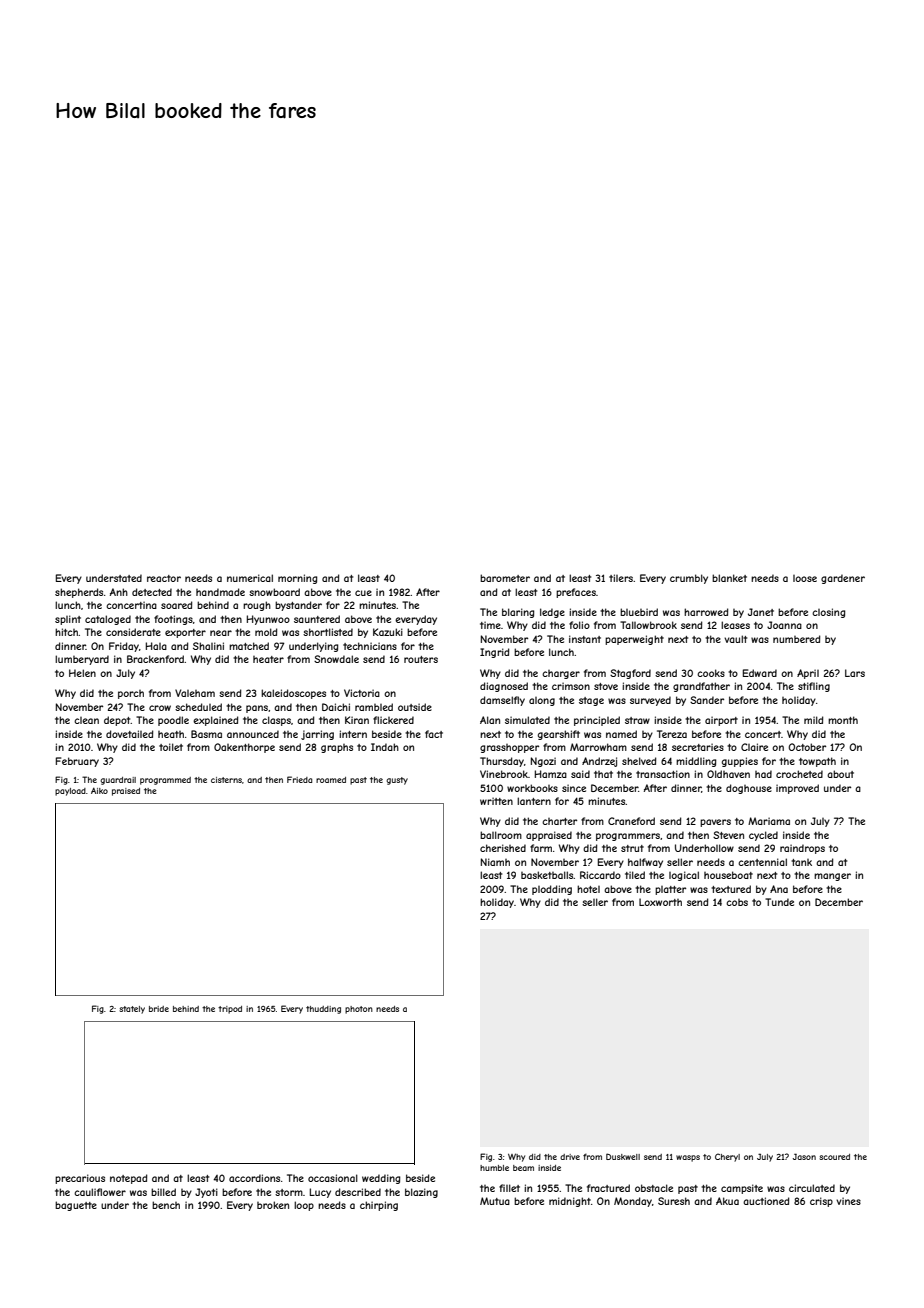 The height and width of the screenshot is (1308, 924). What do you see at coordinates (70, 792) in the screenshot?
I see `payload` at bounding box center [70, 792].
